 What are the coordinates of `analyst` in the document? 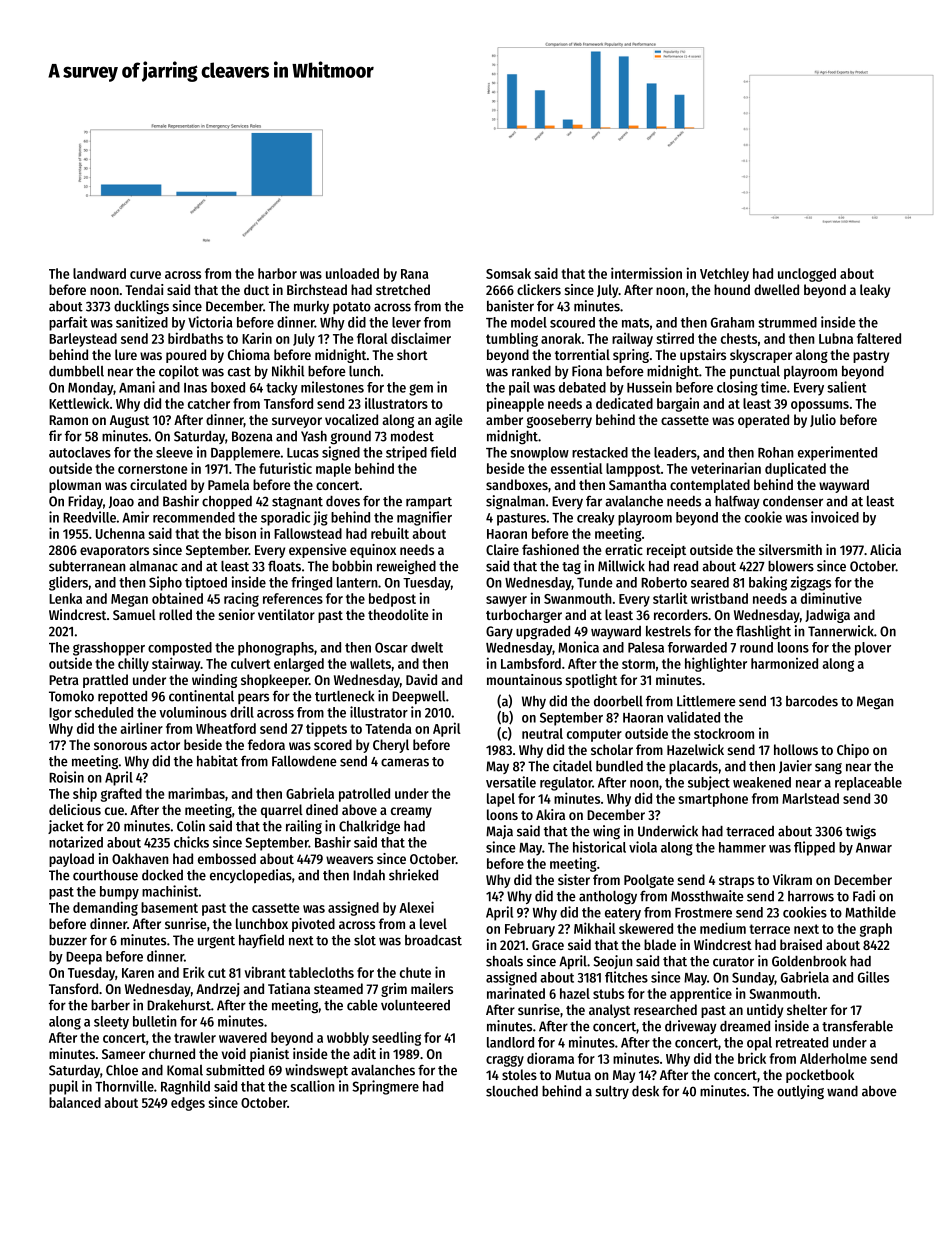 It's located at (609, 1011).
